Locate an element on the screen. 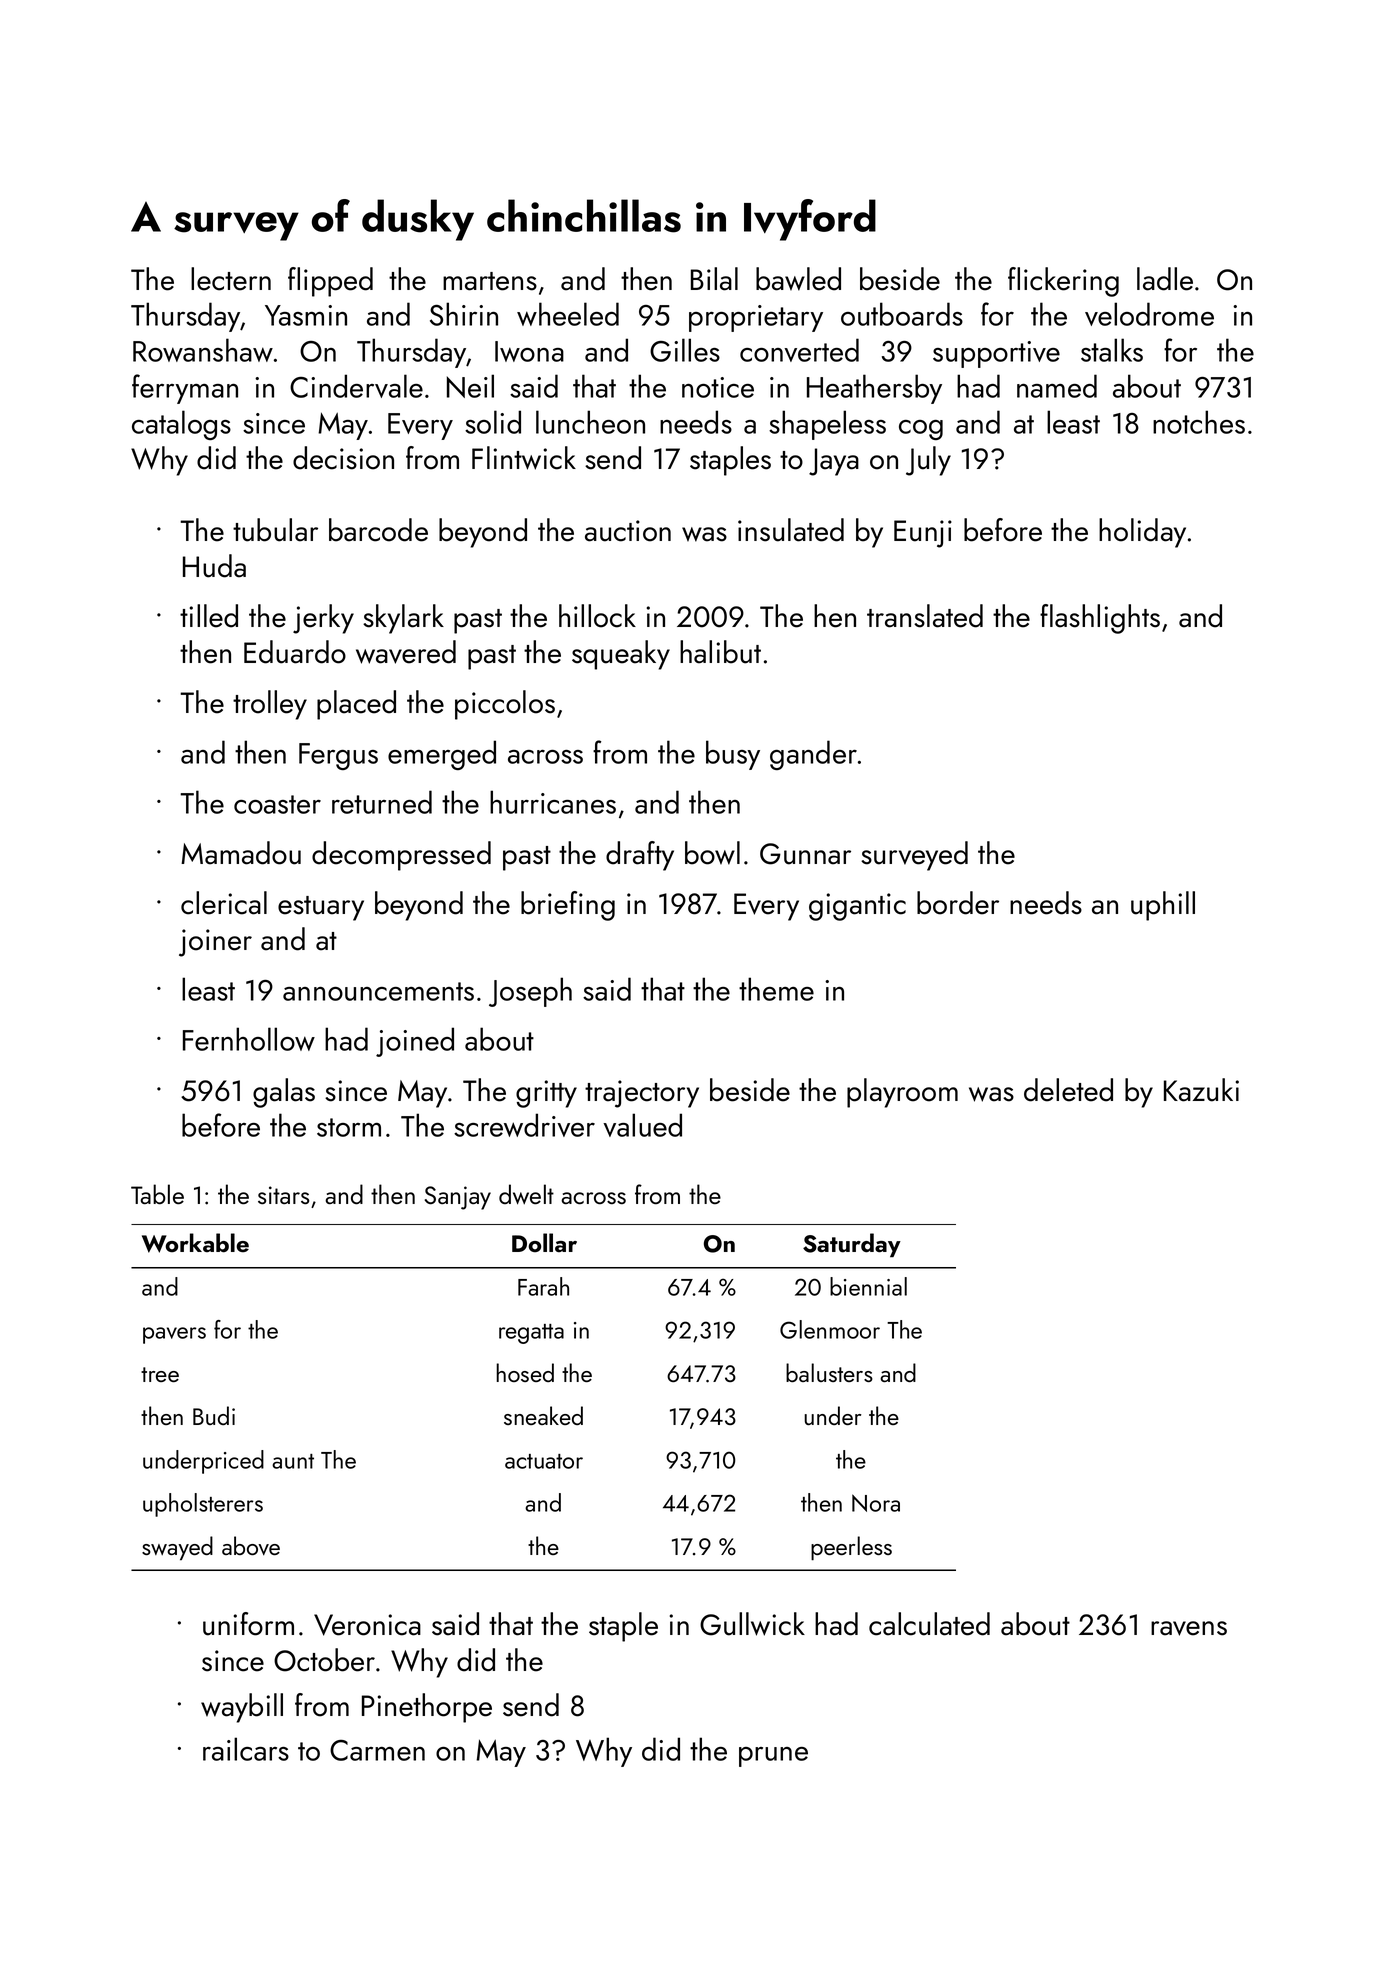  martens is located at coordinates (490, 281).
